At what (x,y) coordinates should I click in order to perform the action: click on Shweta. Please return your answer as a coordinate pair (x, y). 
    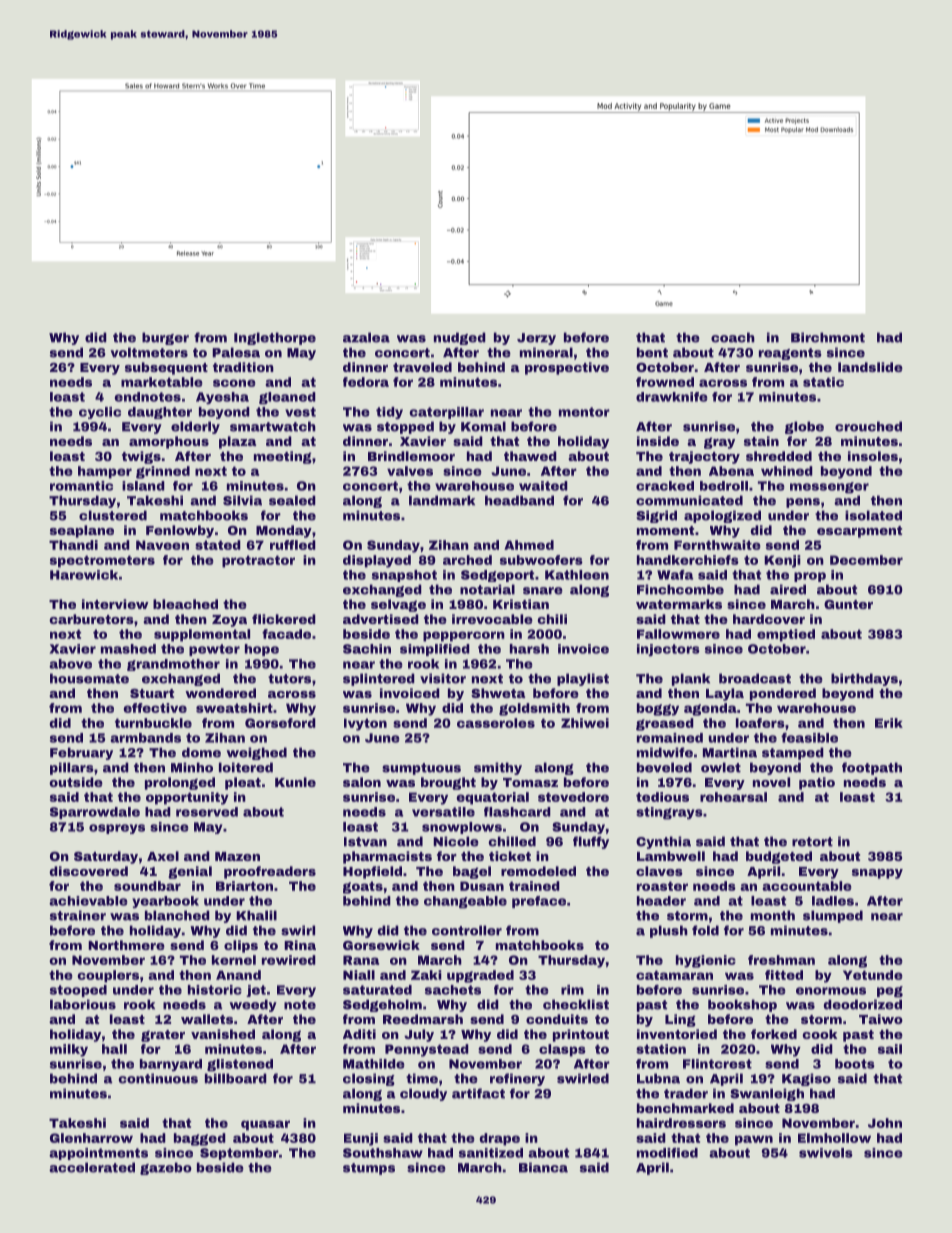
    Looking at the image, I should click on (498, 693).
